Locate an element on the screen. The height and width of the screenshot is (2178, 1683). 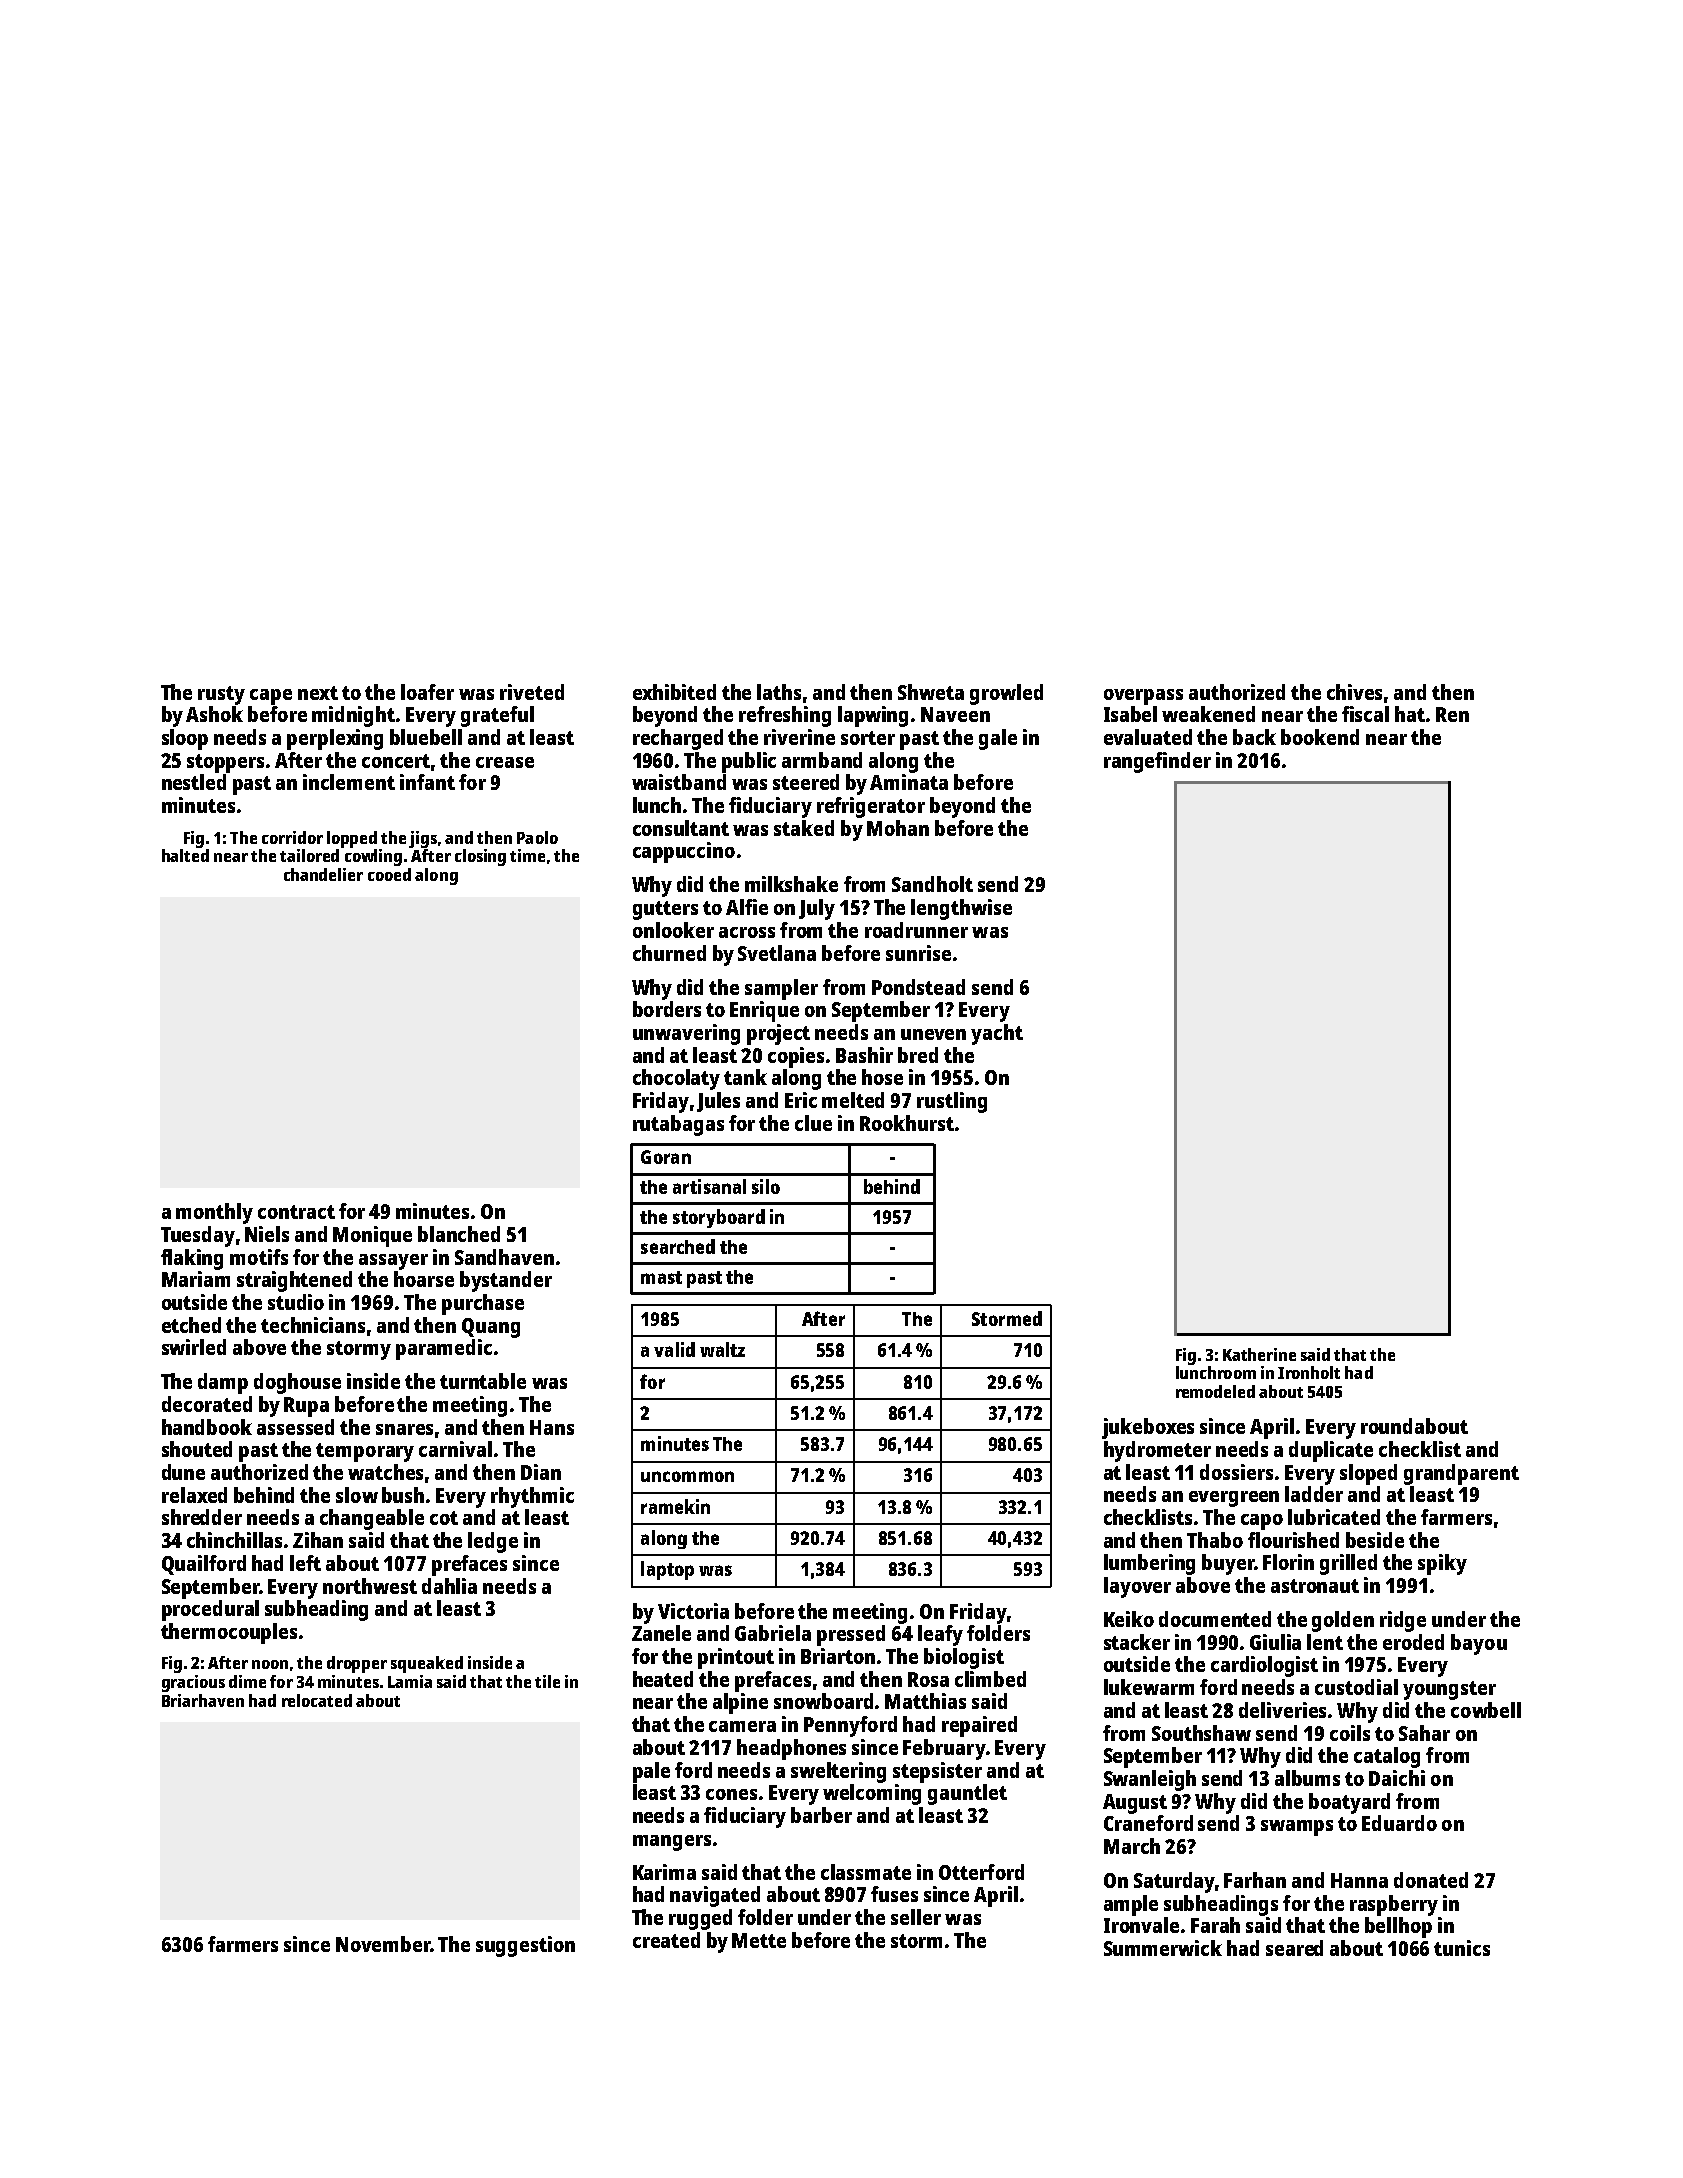
grilled is located at coordinates (1348, 1564).
